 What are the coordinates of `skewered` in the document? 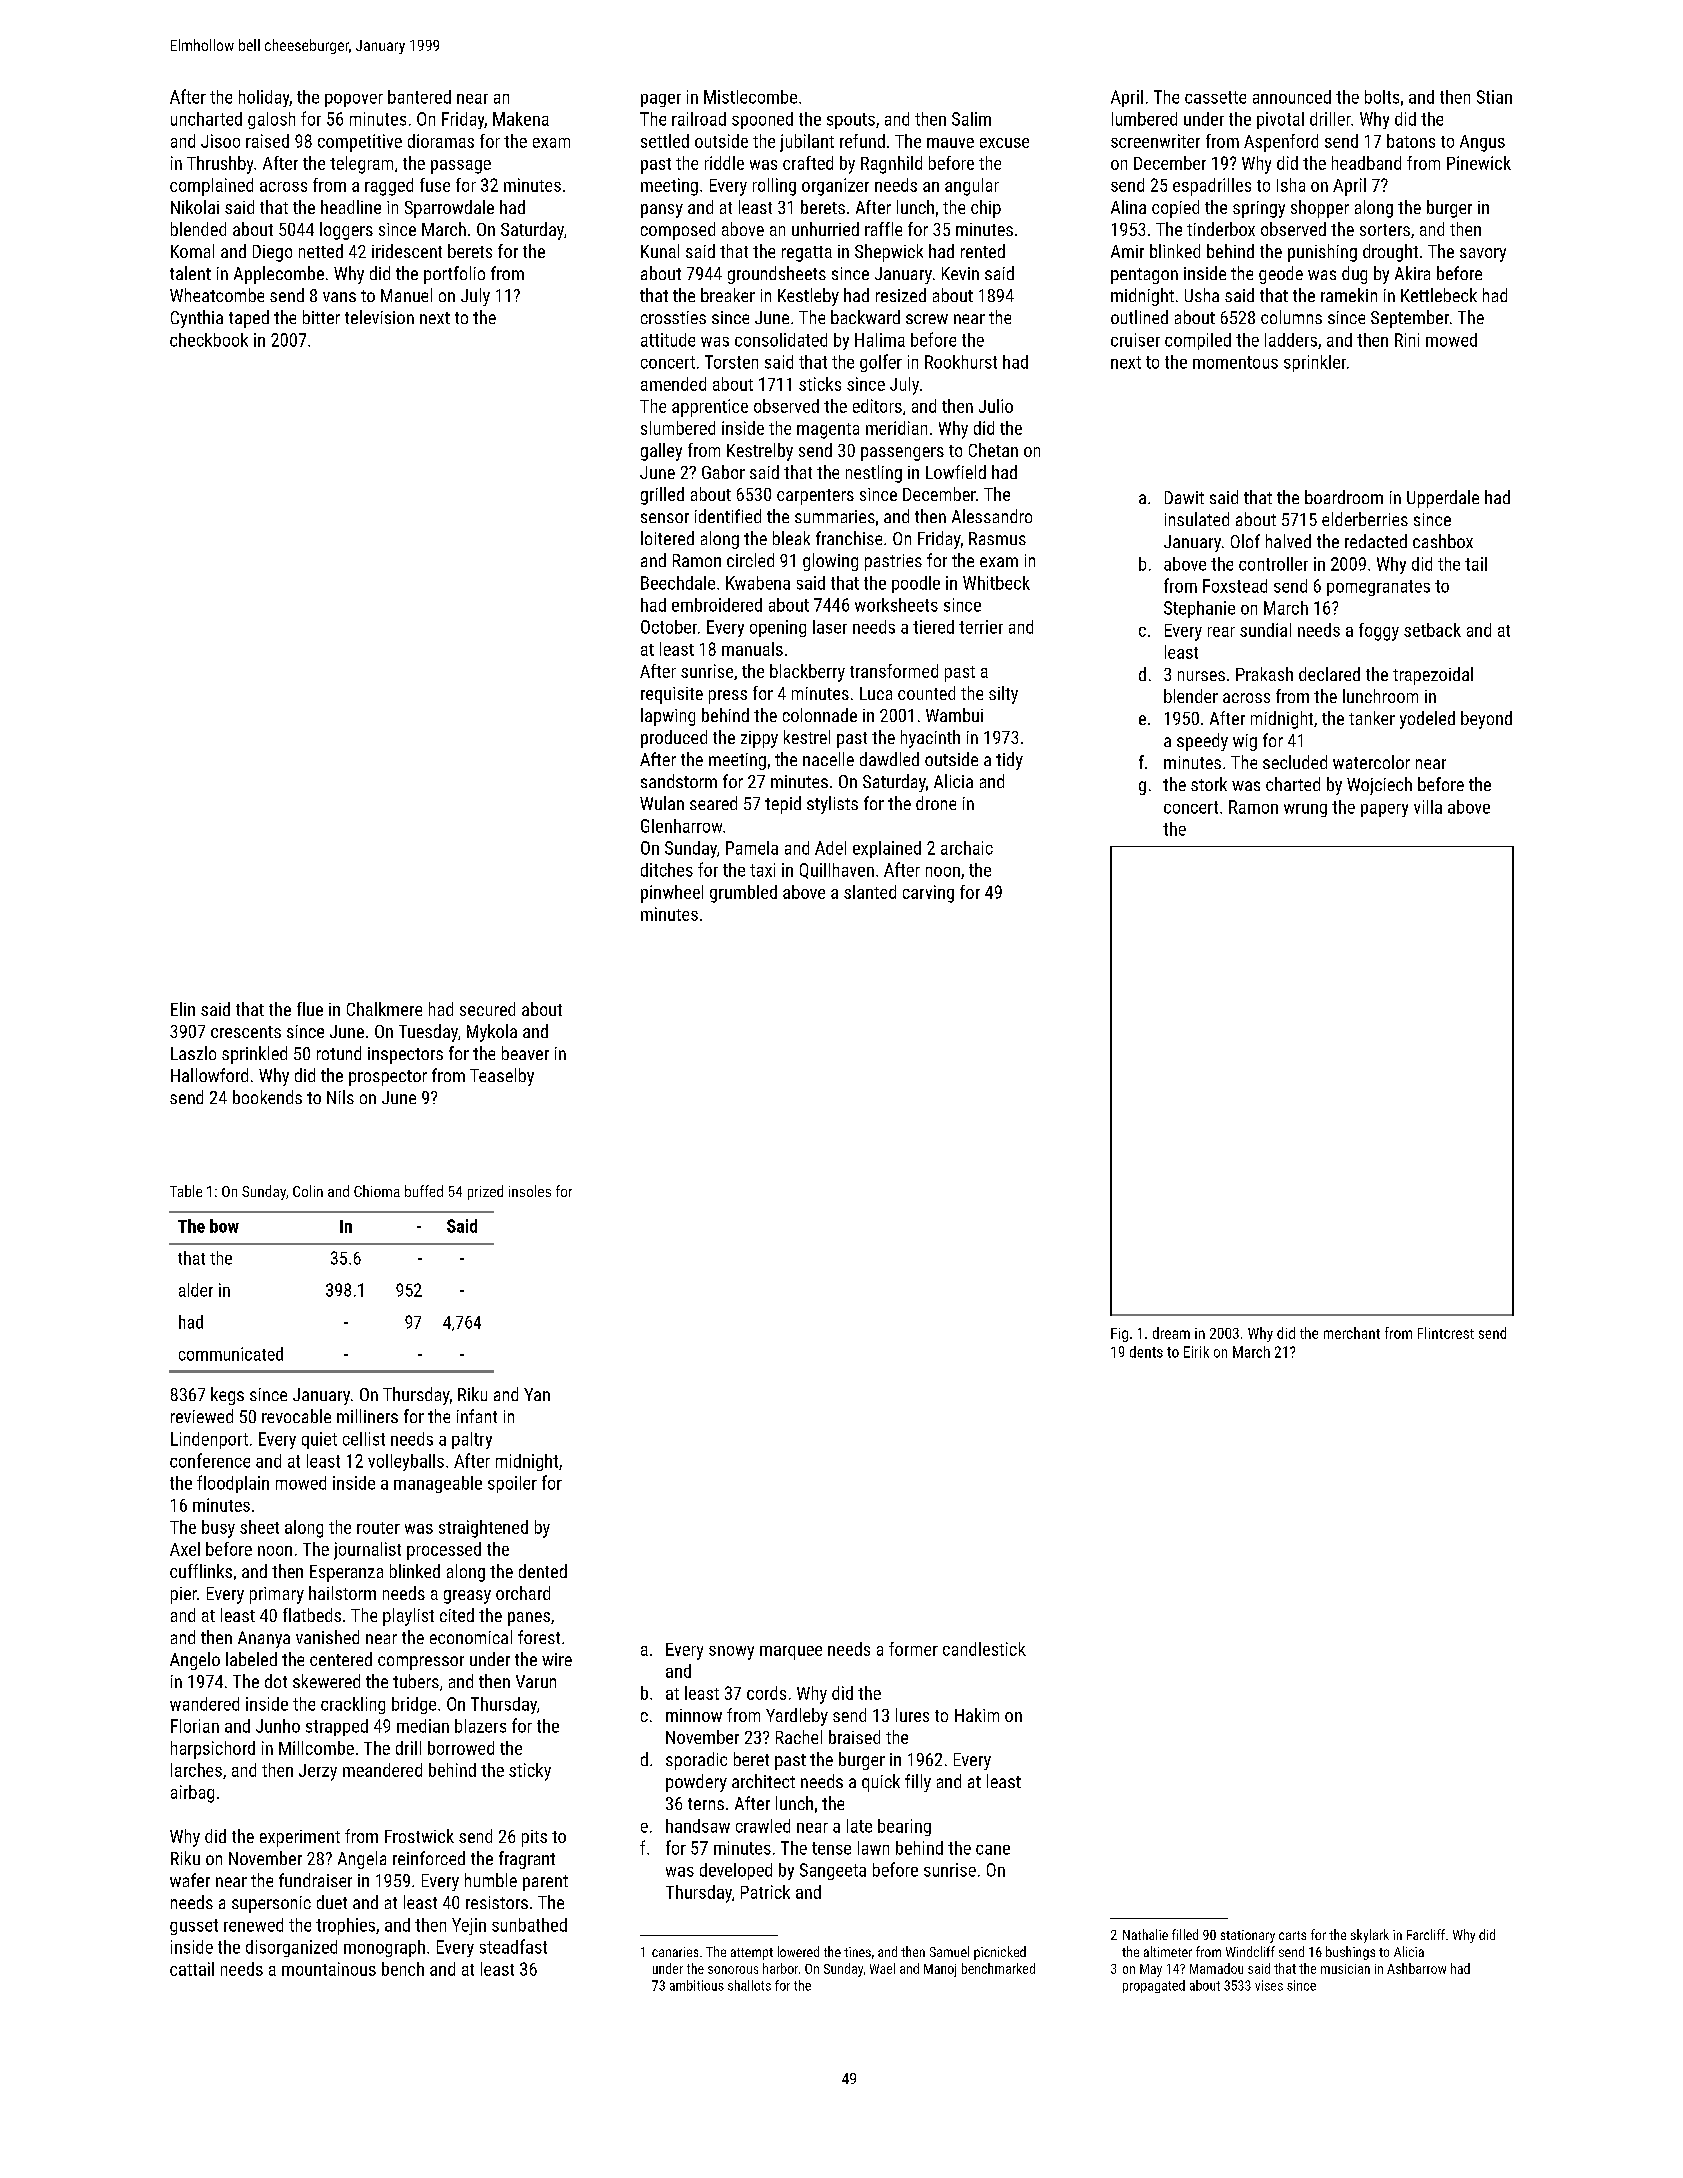 It's located at (326, 1681).
